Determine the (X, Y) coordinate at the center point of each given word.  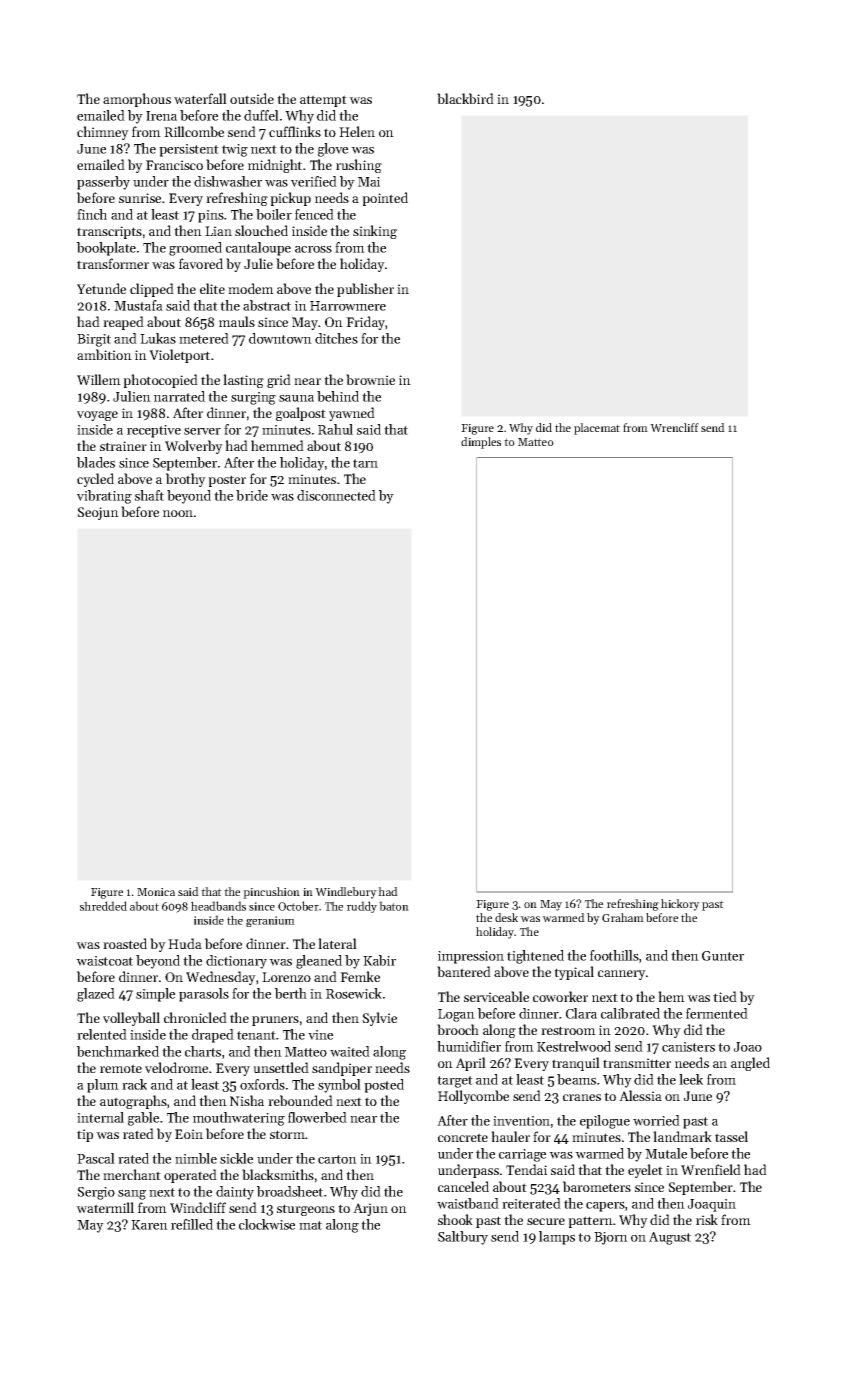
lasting (243, 381)
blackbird (465, 98)
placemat (597, 429)
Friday (365, 323)
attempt (323, 101)
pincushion (271, 893)
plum (103, 1086)
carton (337, 1159)
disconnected (336, 495)
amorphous (137, 100)
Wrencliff (674, 427)
